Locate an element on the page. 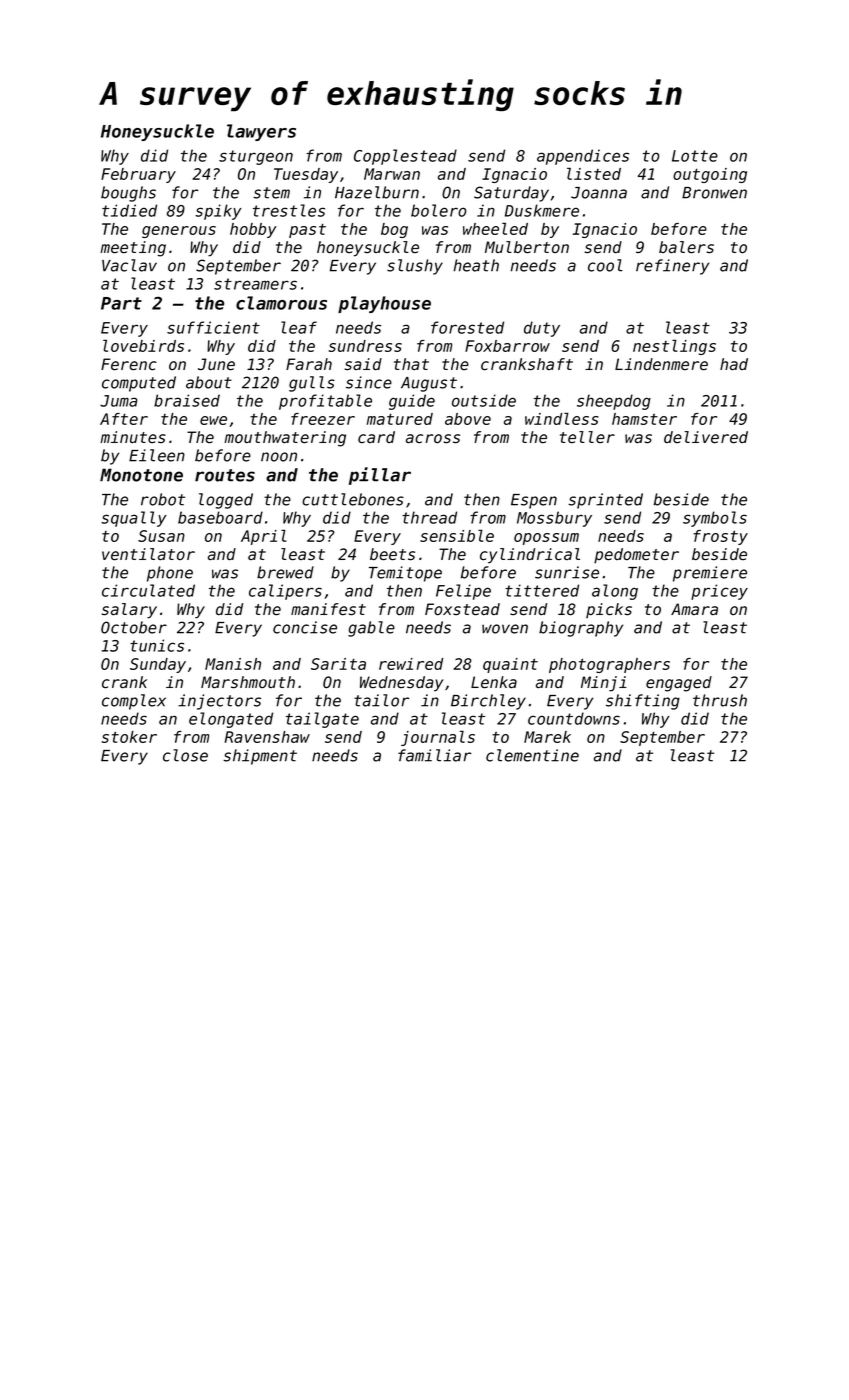 The image size is (849, 1400). lawyers is located at coordinates (261, 132).
